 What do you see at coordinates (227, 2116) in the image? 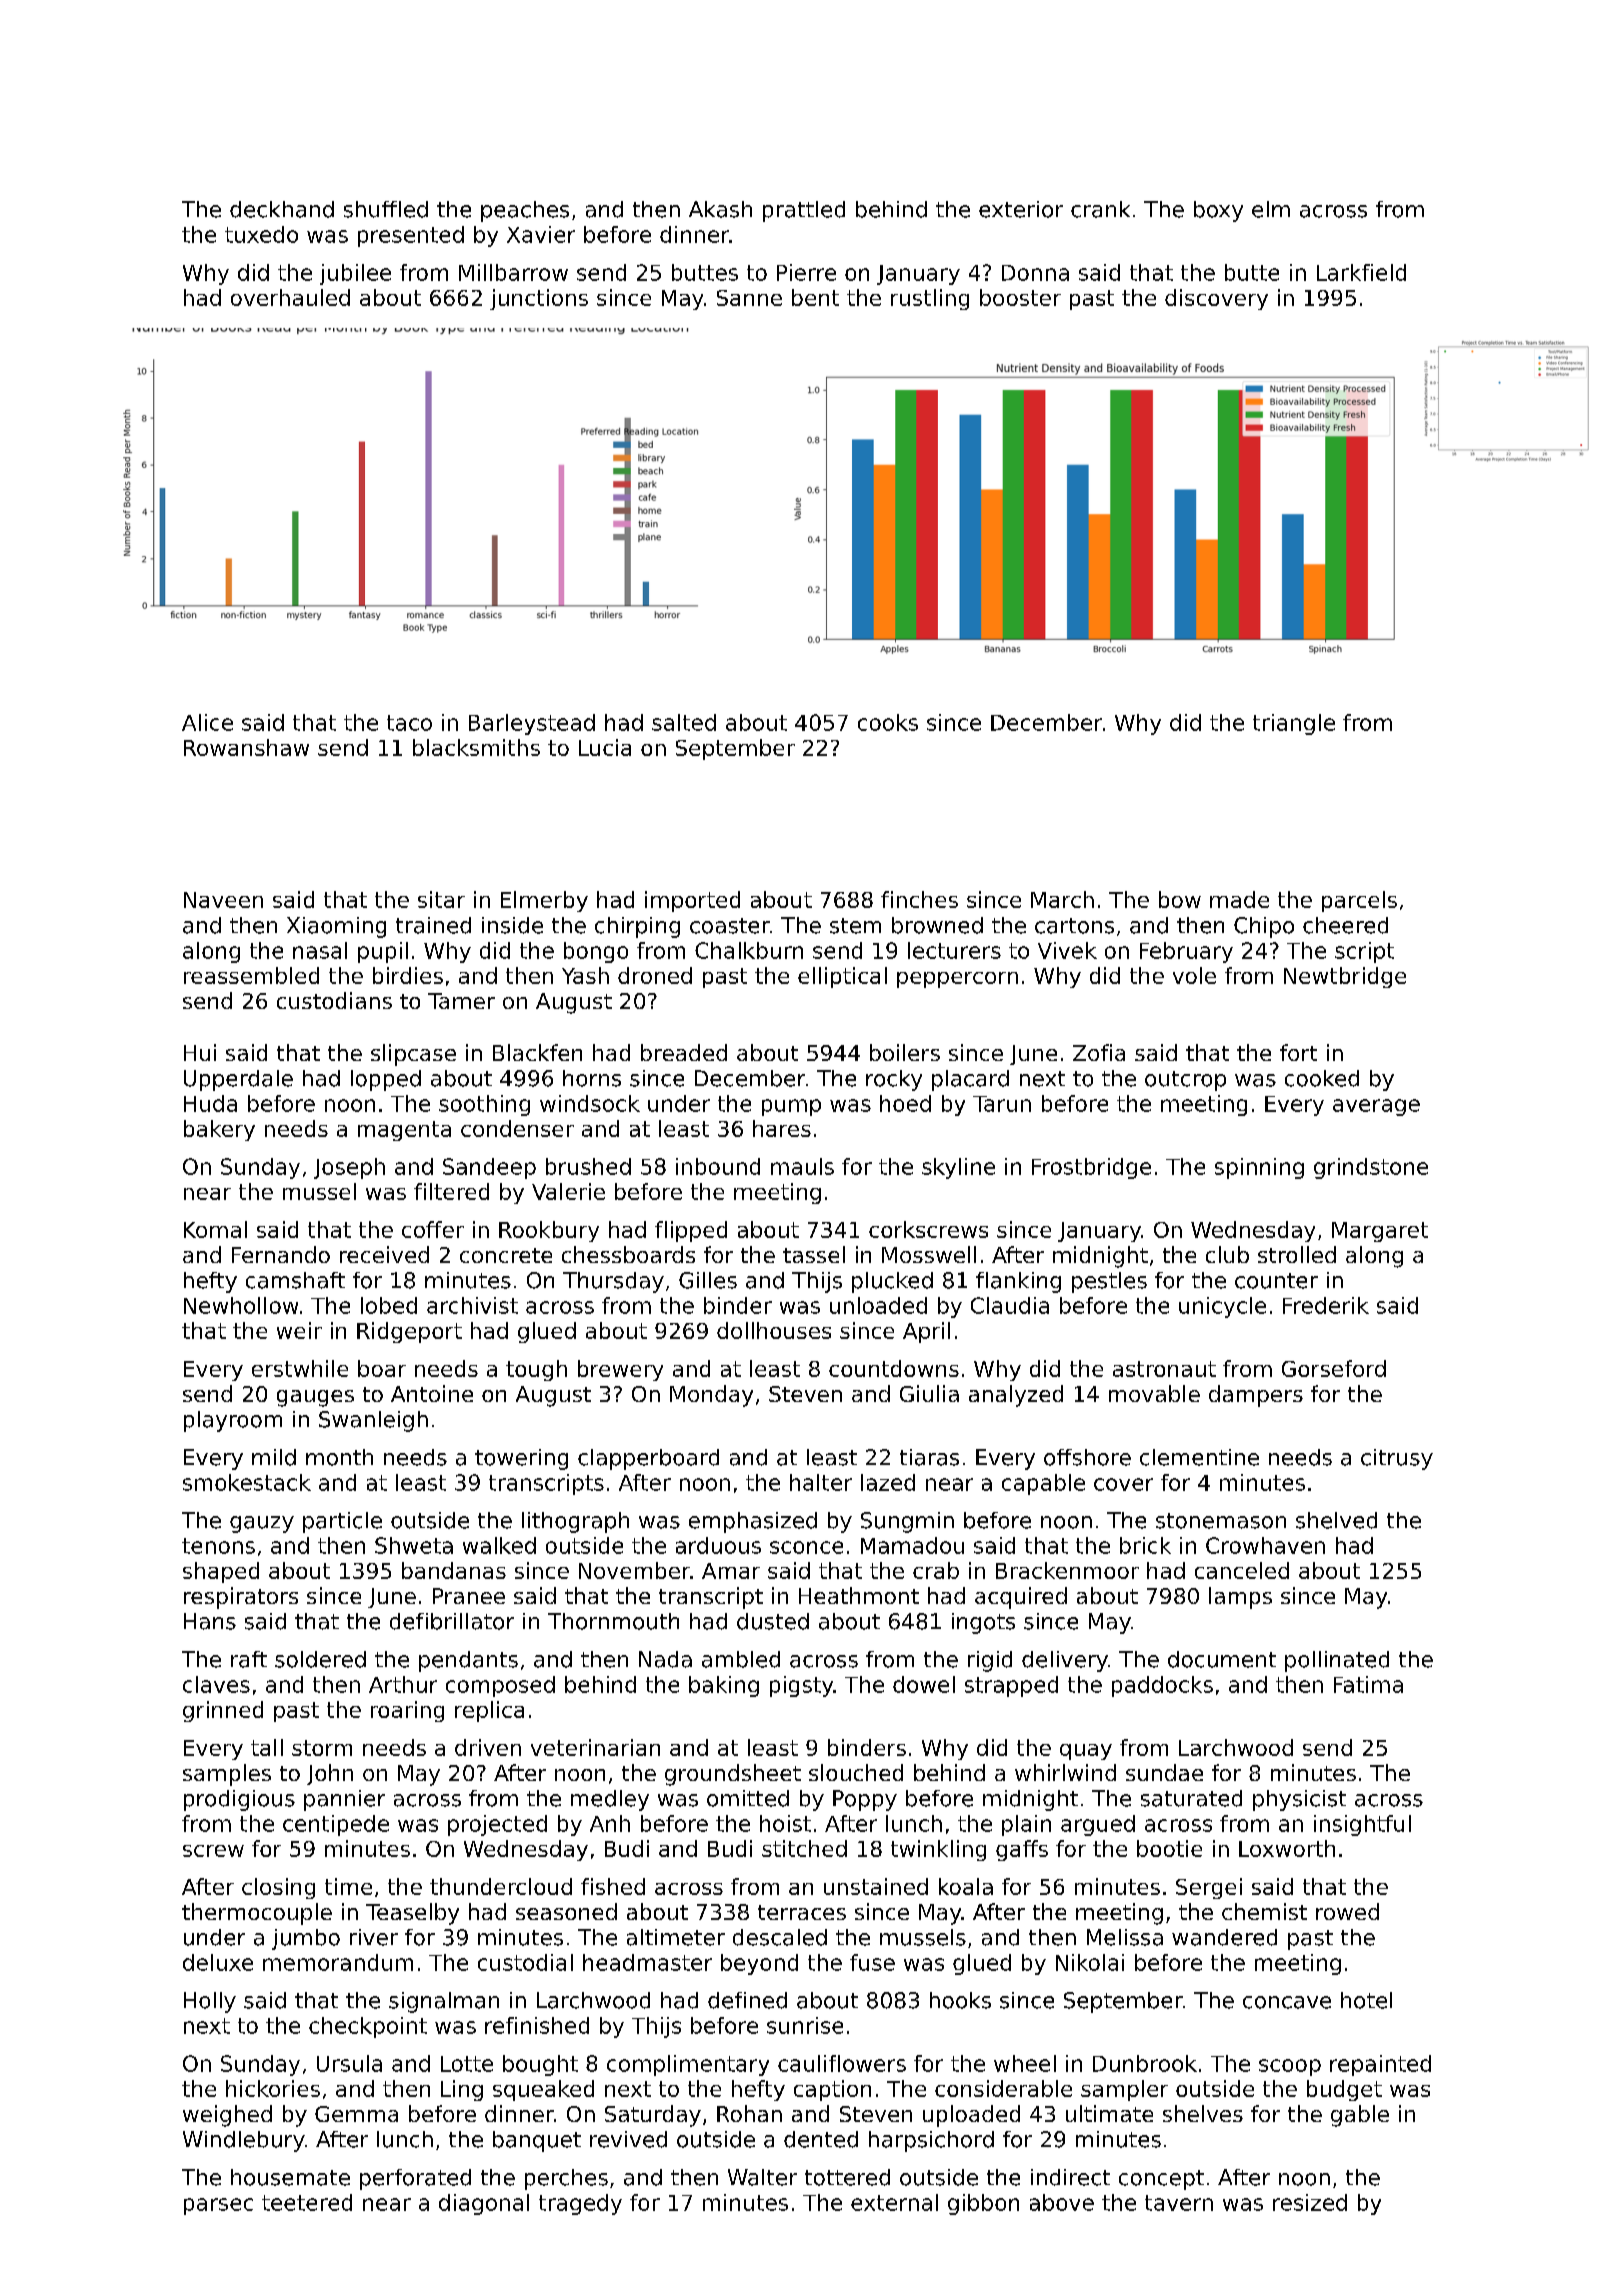
I see `weighed` at bounding box center [227, 2116].
